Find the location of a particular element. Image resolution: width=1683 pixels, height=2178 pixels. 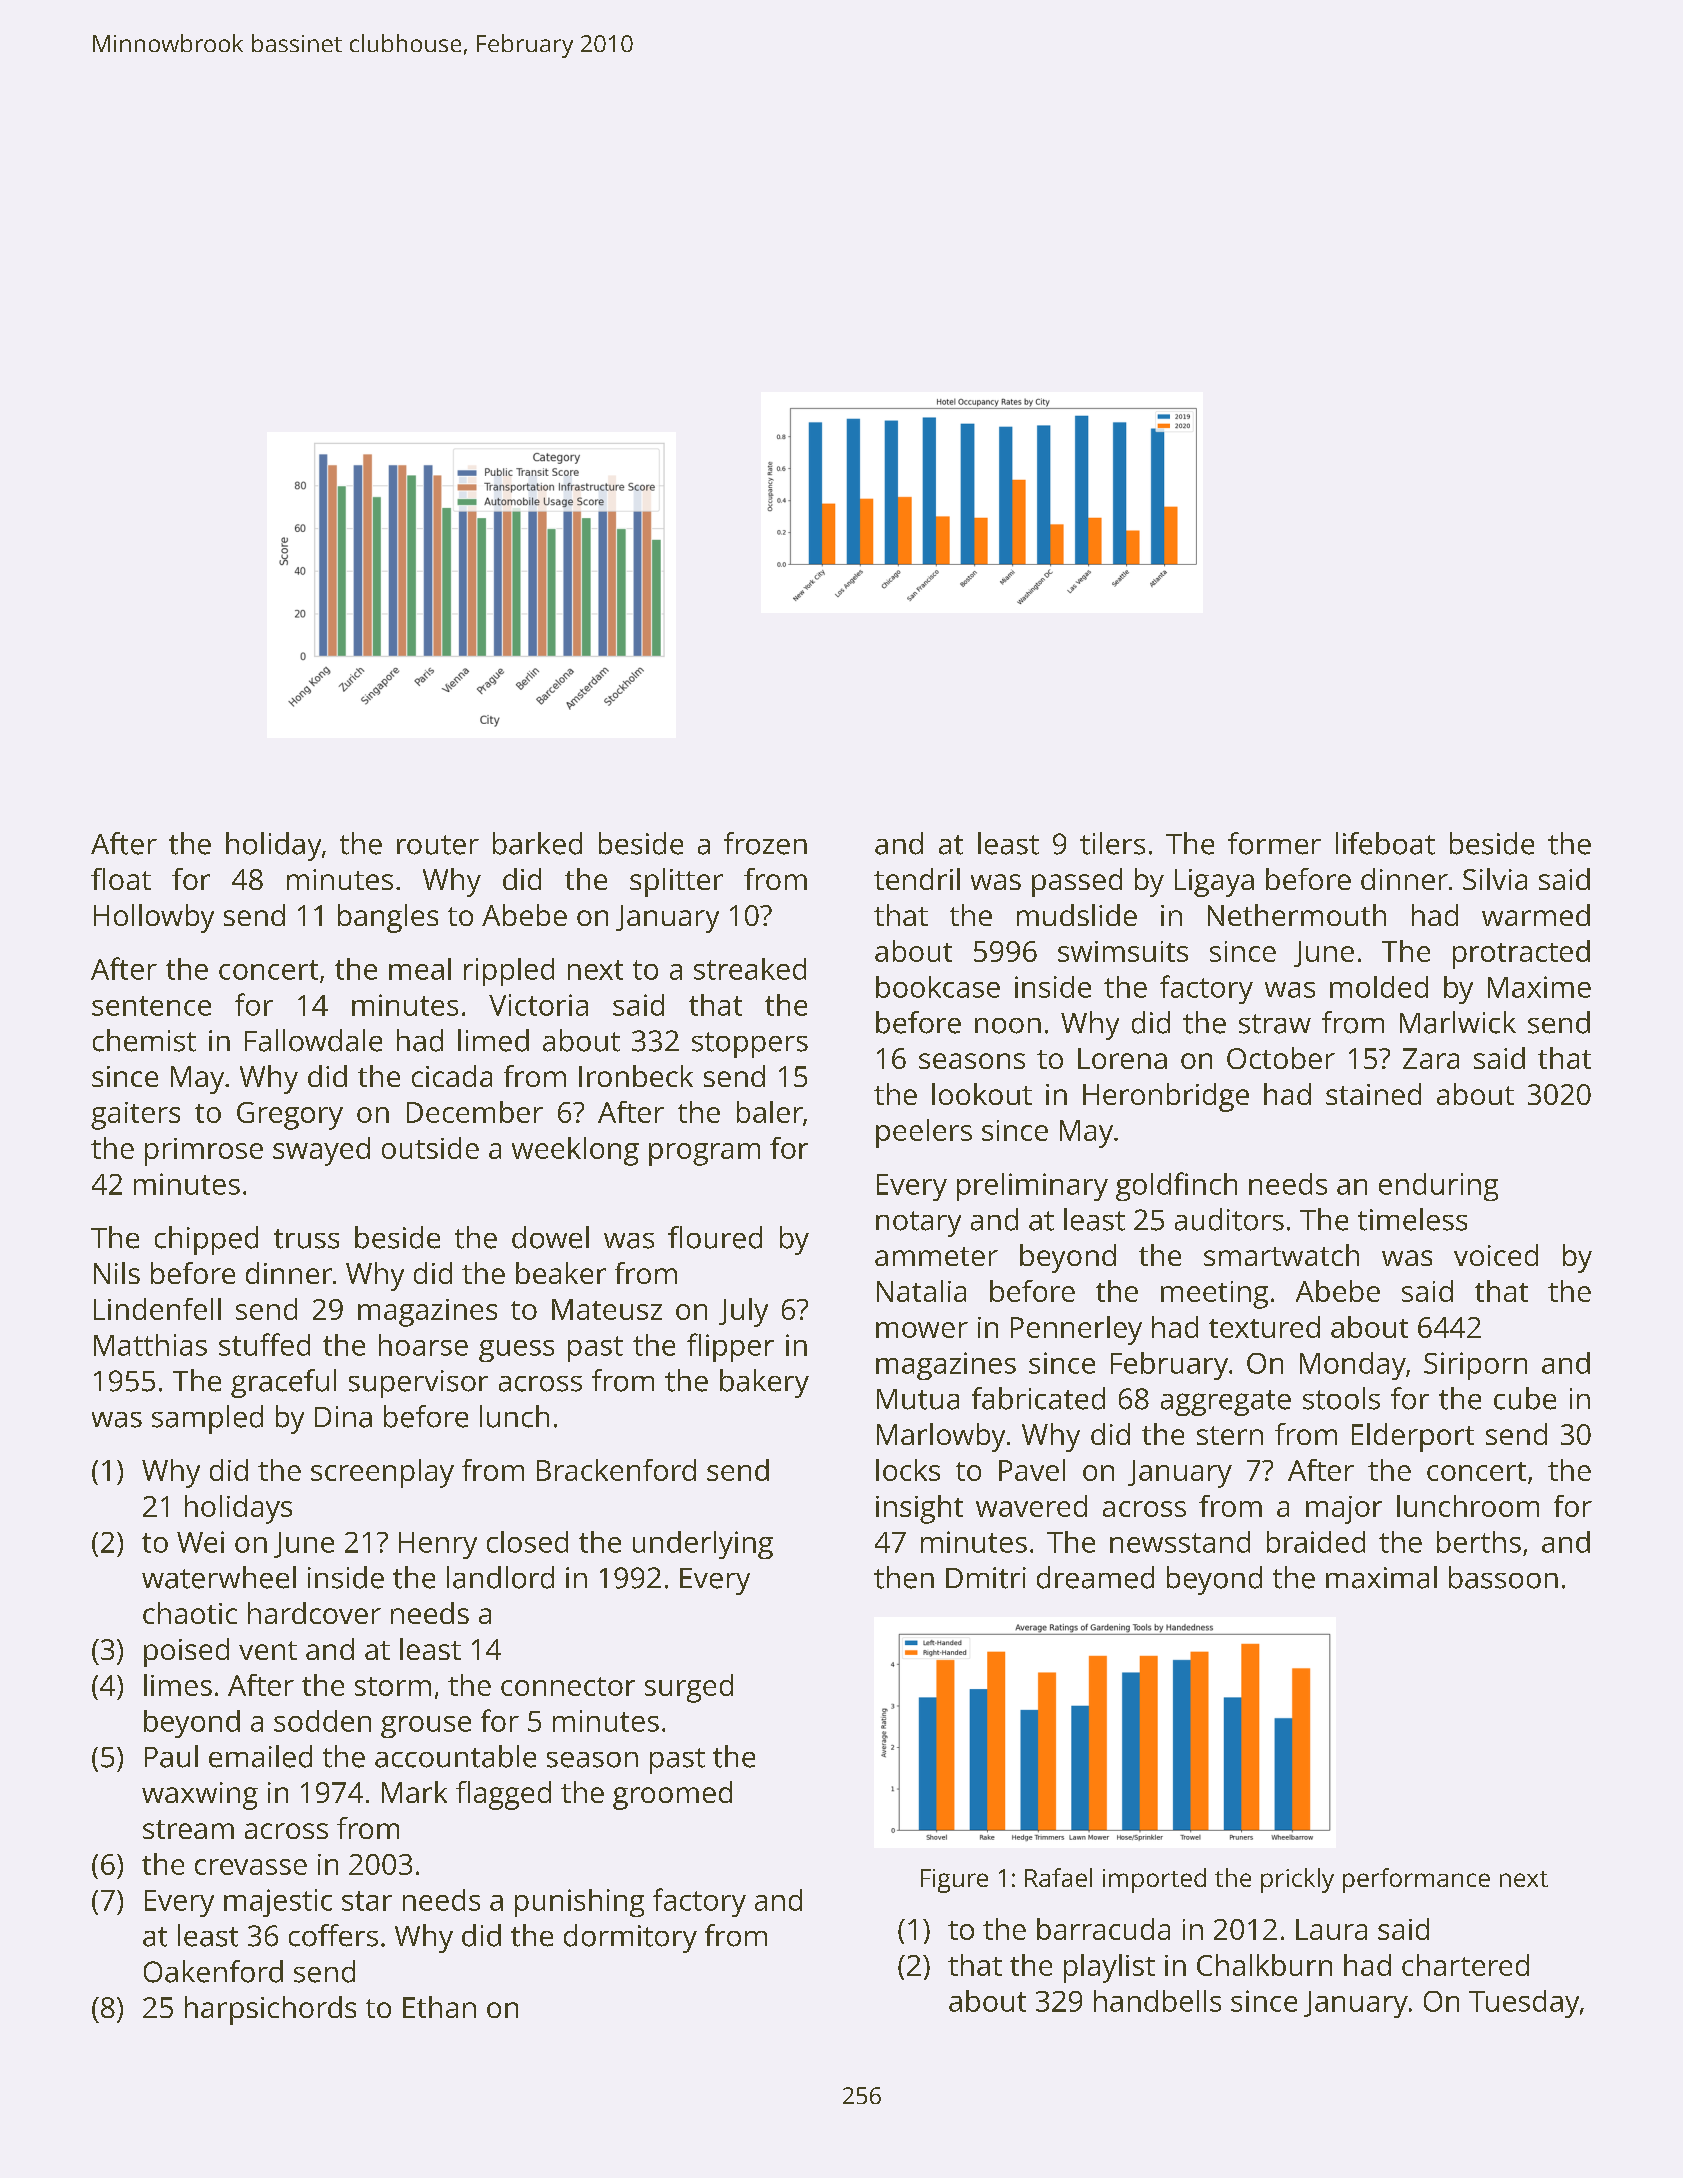

chaotic is located at coordinates (190, 1613).
